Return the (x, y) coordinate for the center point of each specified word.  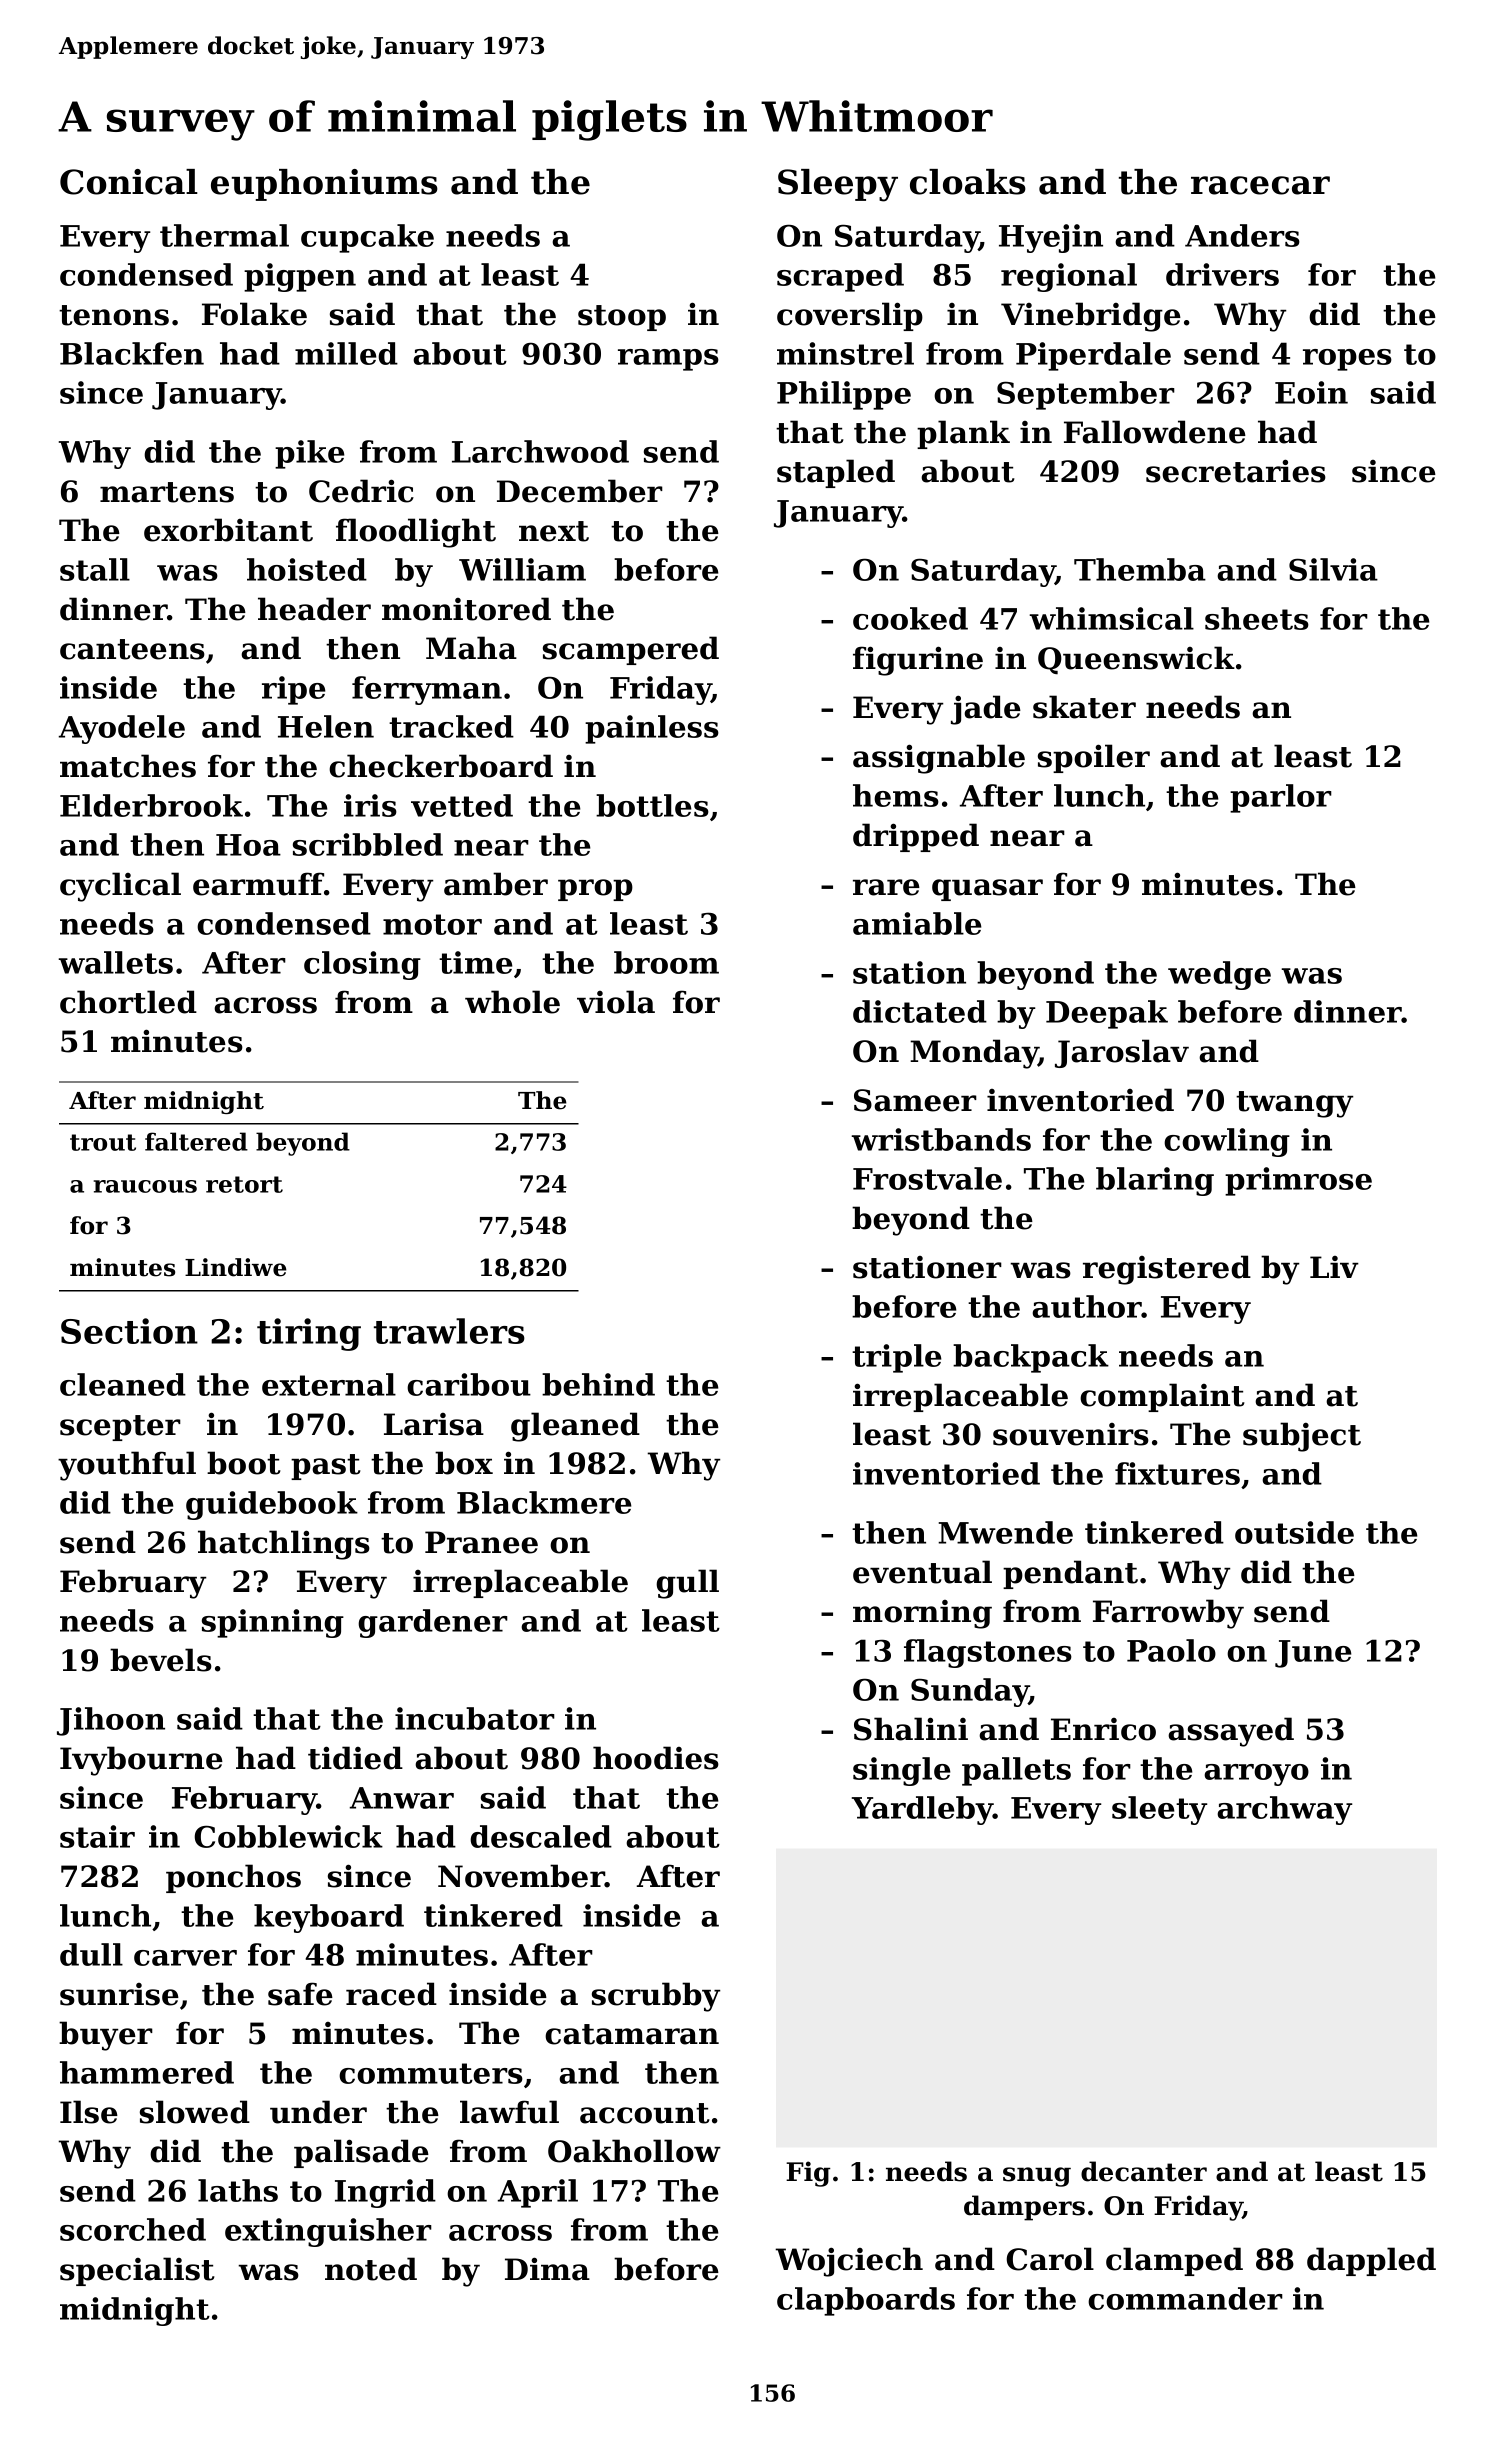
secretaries (1236, 471)
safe (300, 1994)
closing (362, 965)
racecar (1260, 185)
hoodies (656, 1758)
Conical (129, 182)
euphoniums (324, 185)
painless (652, 729)
